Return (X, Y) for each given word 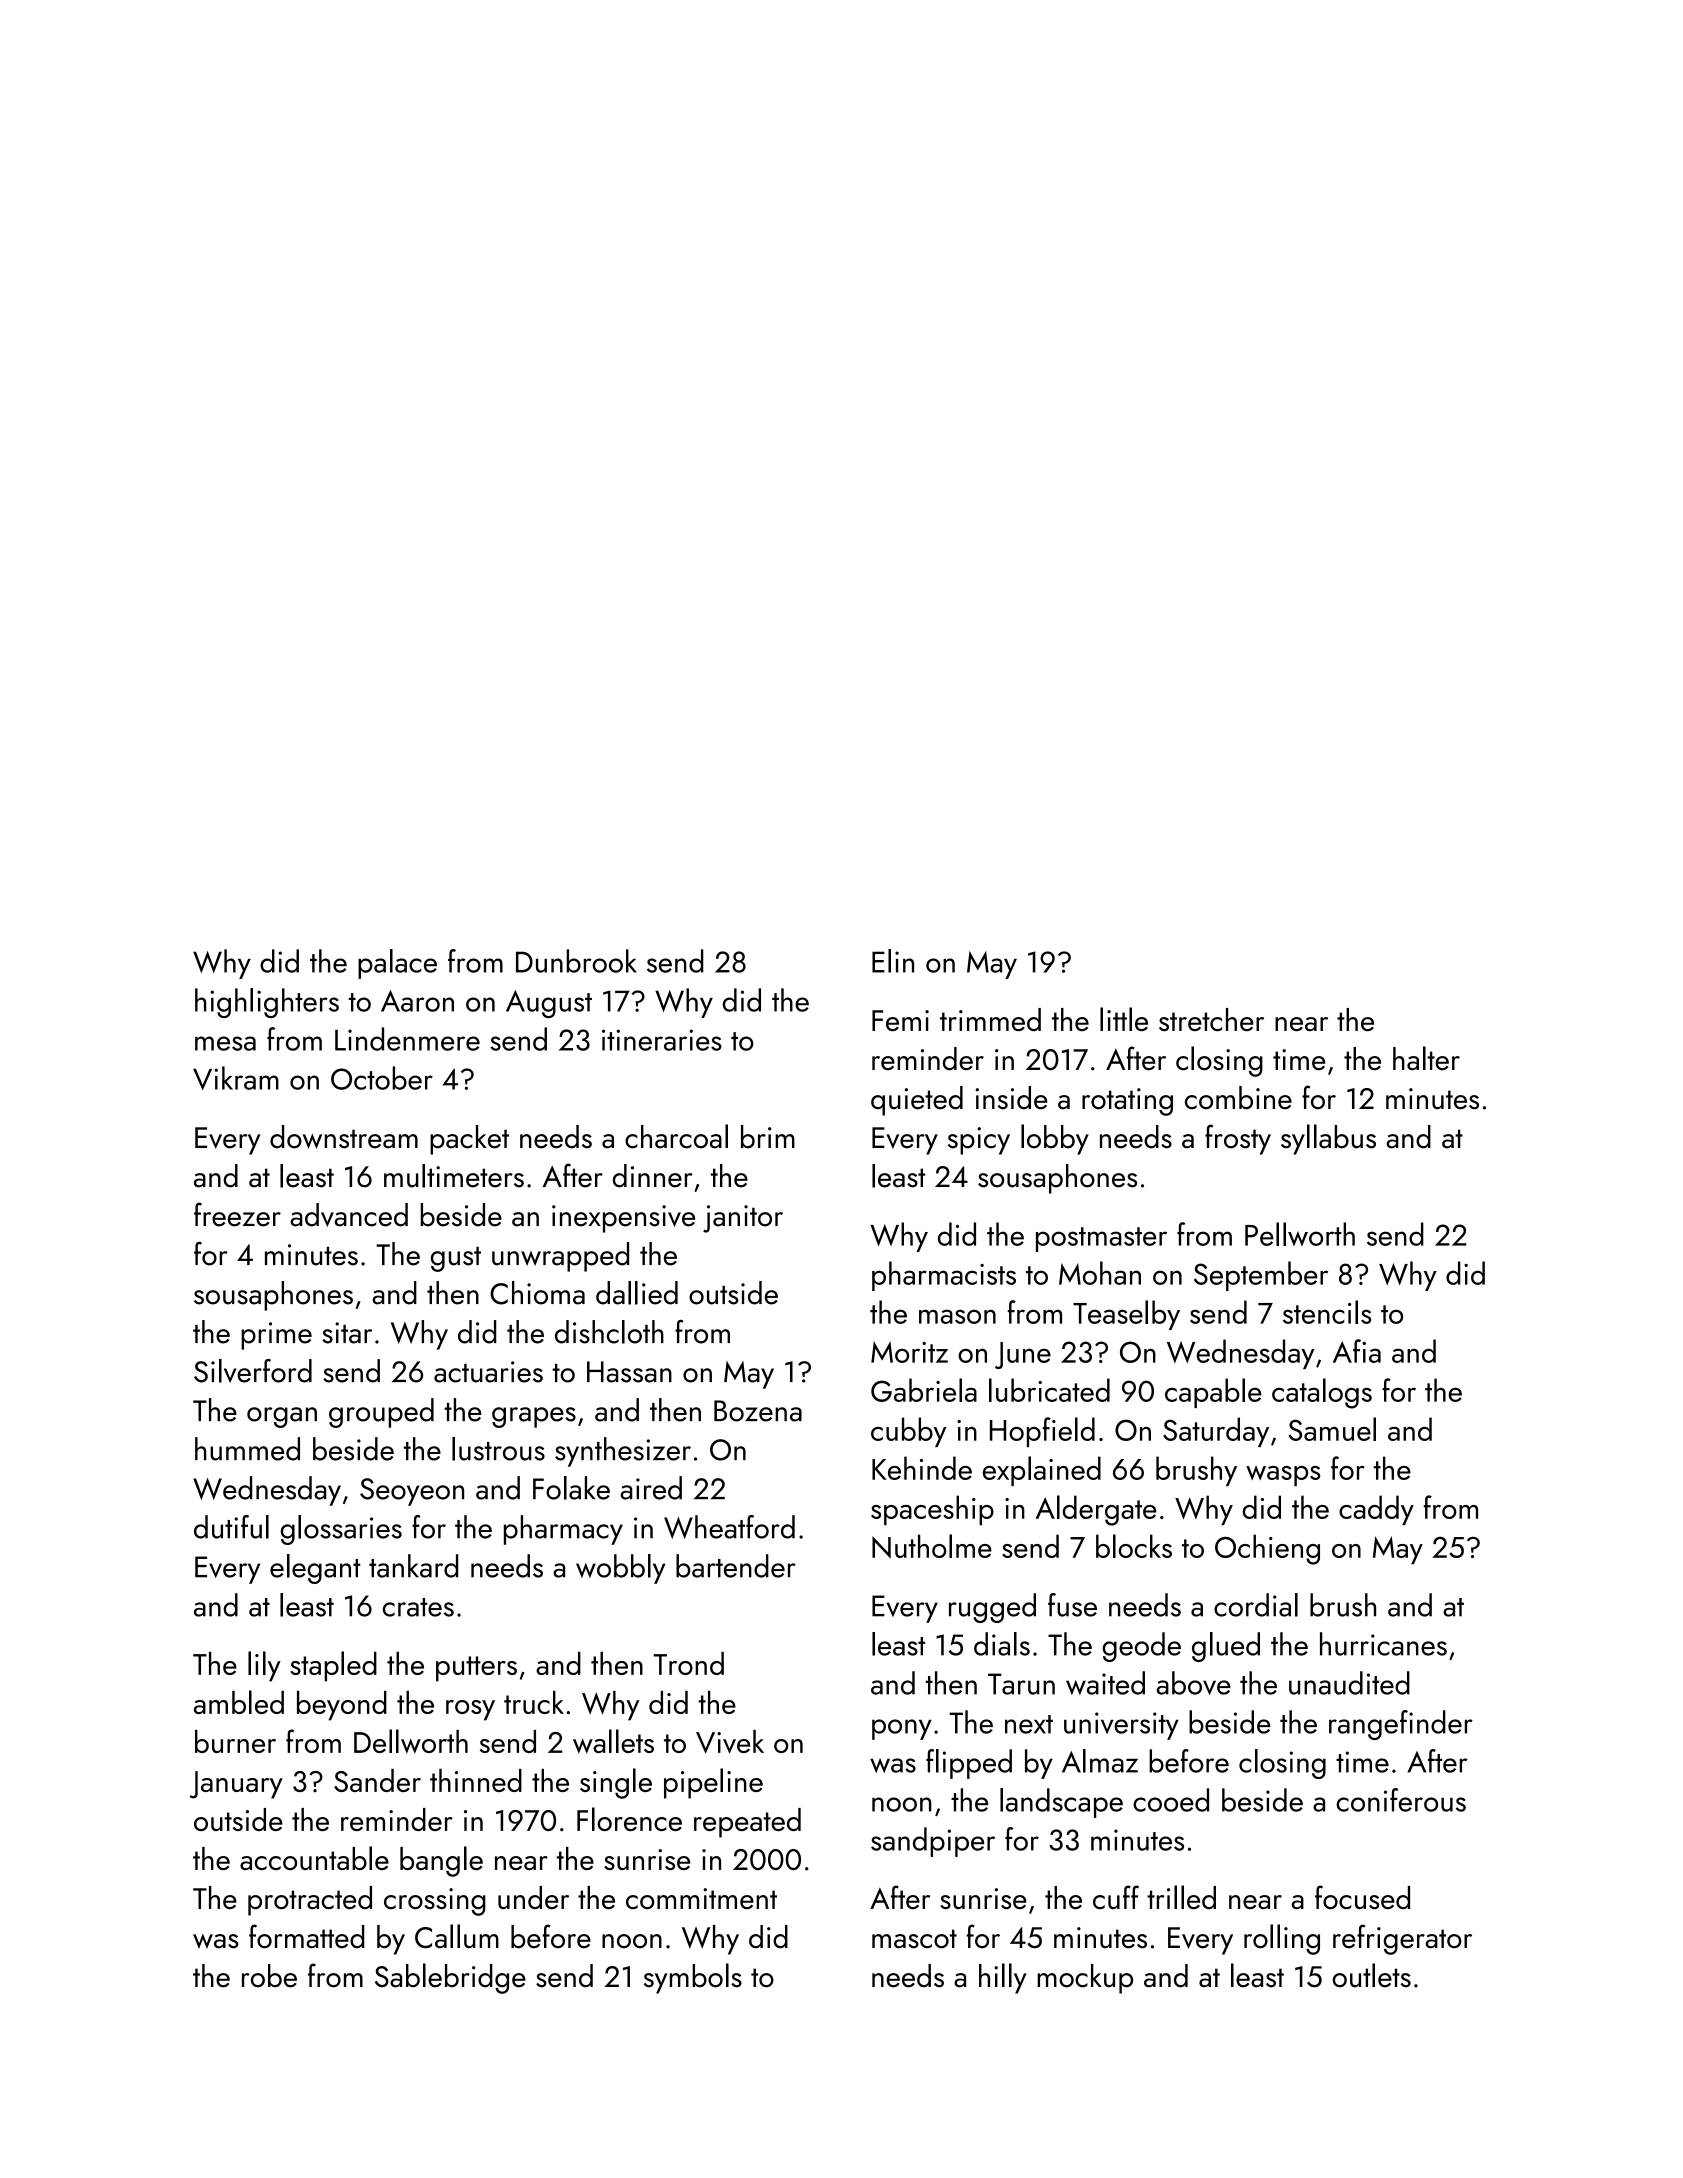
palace (397, 964)
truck (534, 1702)
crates (418, 1607)
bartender (736, 1566)
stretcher (1211, 1019)
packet (469, 1140)
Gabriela (924, 1390)
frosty (1238, 1139)
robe (269, 1976)
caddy (1376, 1510)
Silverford (253, 1371)
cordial (1256, 1605)
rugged (992, 1608)
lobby (1055, 1139)
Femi (900, 1020)
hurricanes (1383, 1644)
